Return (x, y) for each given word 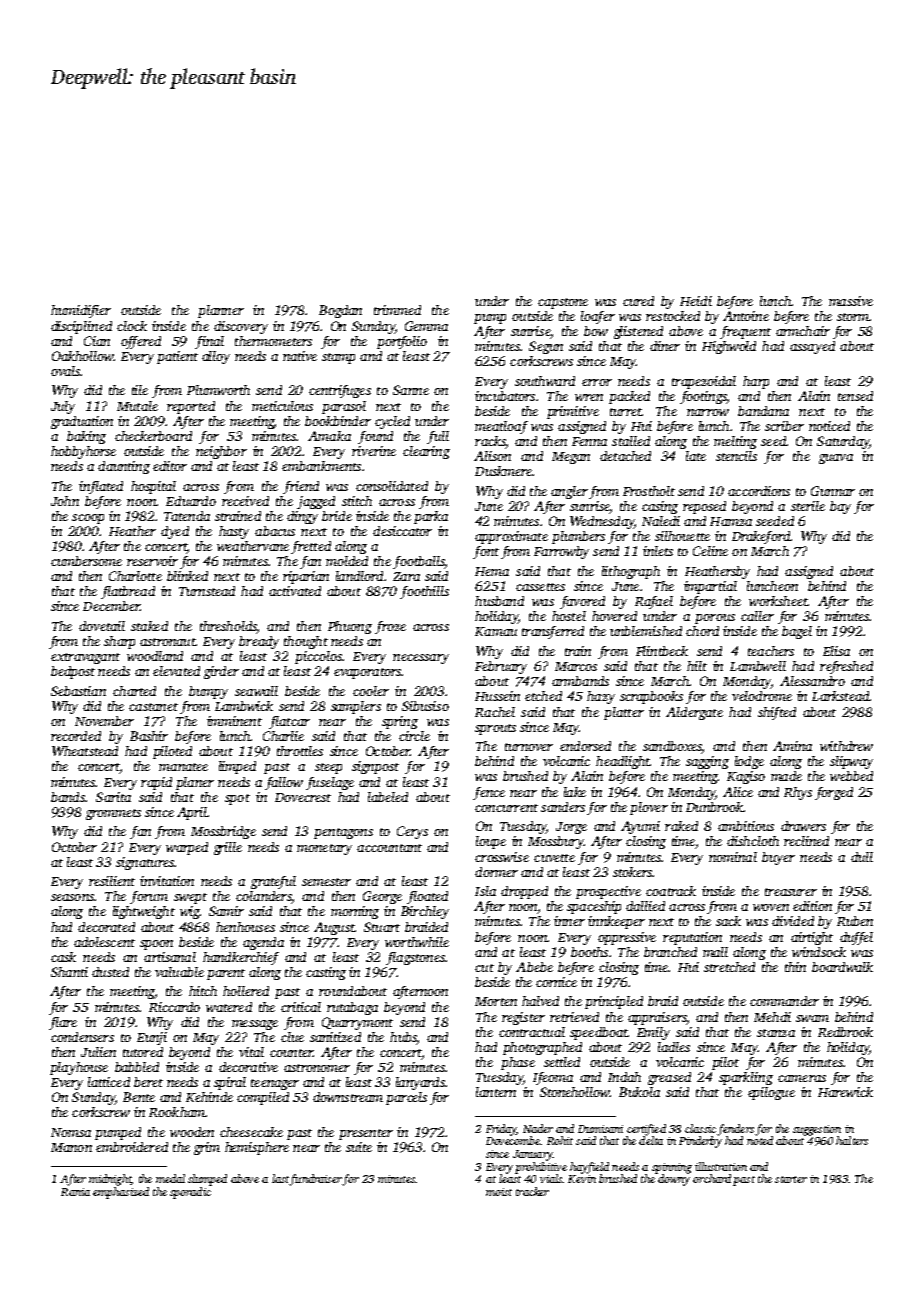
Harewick (845, 1092)
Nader (538, 1128)
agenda (263, 943)
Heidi (696, 301)
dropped (524, 892)
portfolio (402, 342)
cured (638, 301)
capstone (563, 303)
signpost (375, 767)
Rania (75, 1192)
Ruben (855, 921)
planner (221, 311)
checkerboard (153, 436)
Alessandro (812, 681)
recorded (76, 736)
